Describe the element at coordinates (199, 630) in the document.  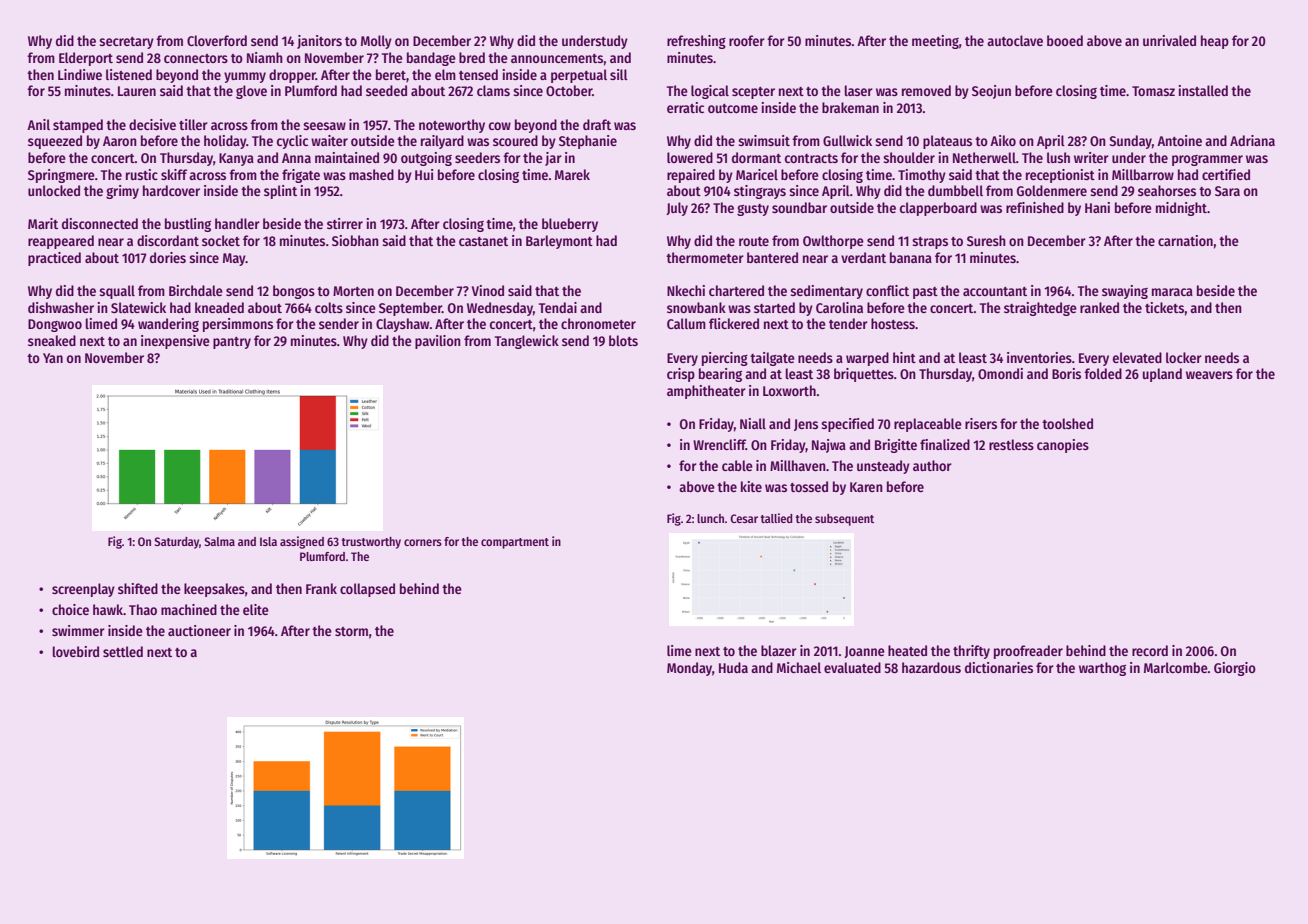
I see `auctioneer` at that location.
